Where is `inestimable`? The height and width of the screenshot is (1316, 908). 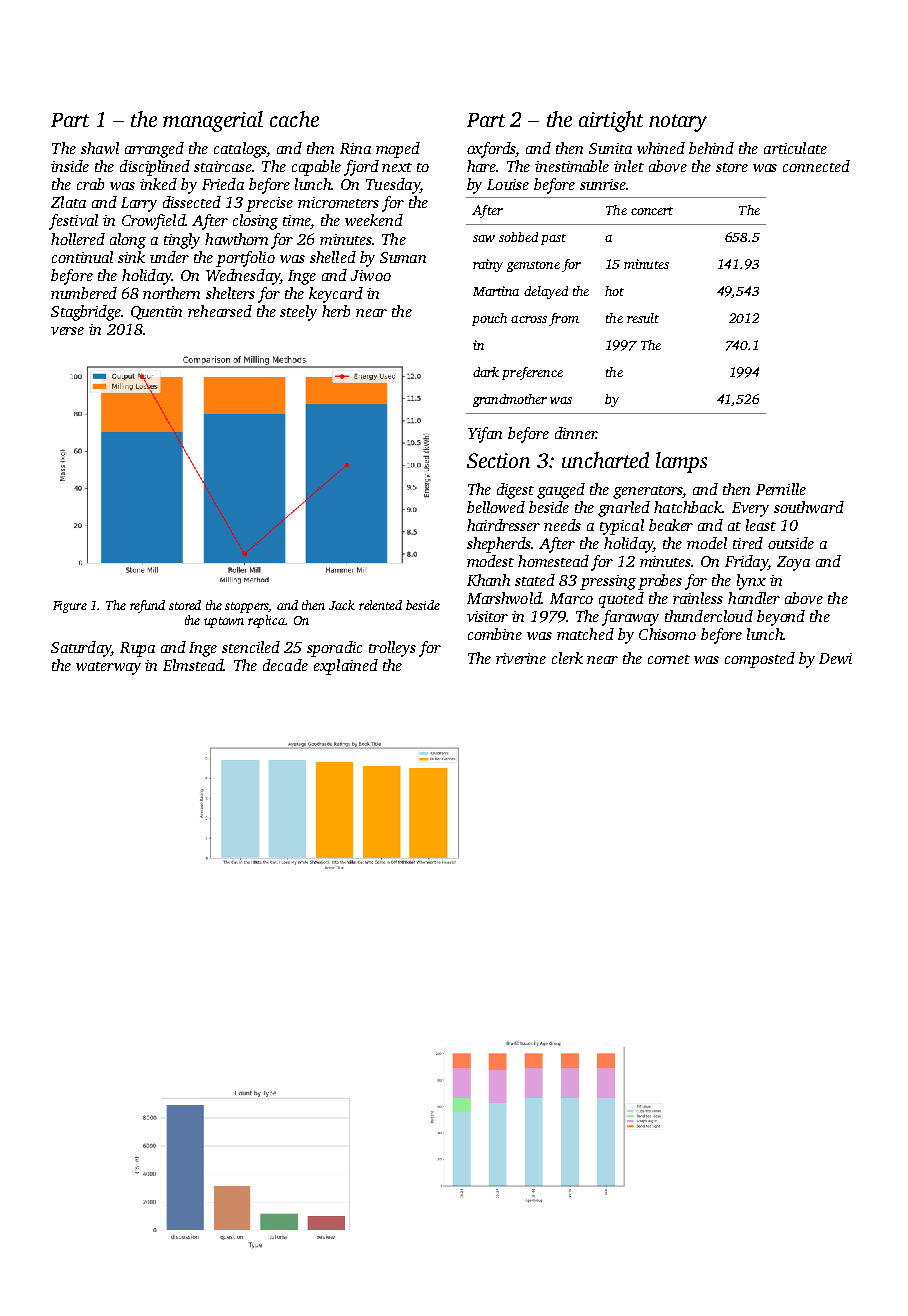 inestimable is located at coordinates (572, 166).
